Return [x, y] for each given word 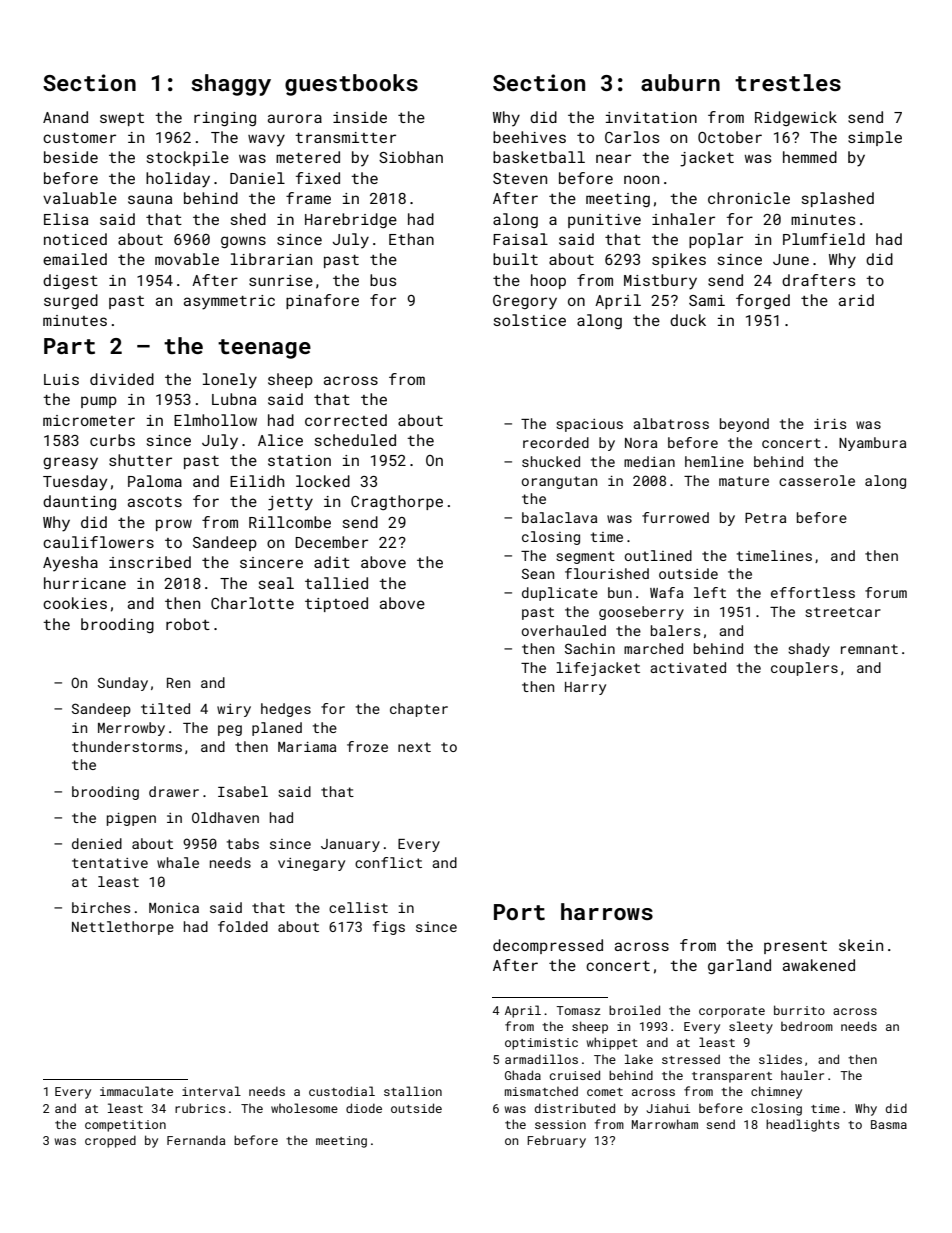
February [556, 1141]
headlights [802, 1125]
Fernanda [196, 1140]
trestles [788, 82]
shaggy [231, 85]
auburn [680, 82]
